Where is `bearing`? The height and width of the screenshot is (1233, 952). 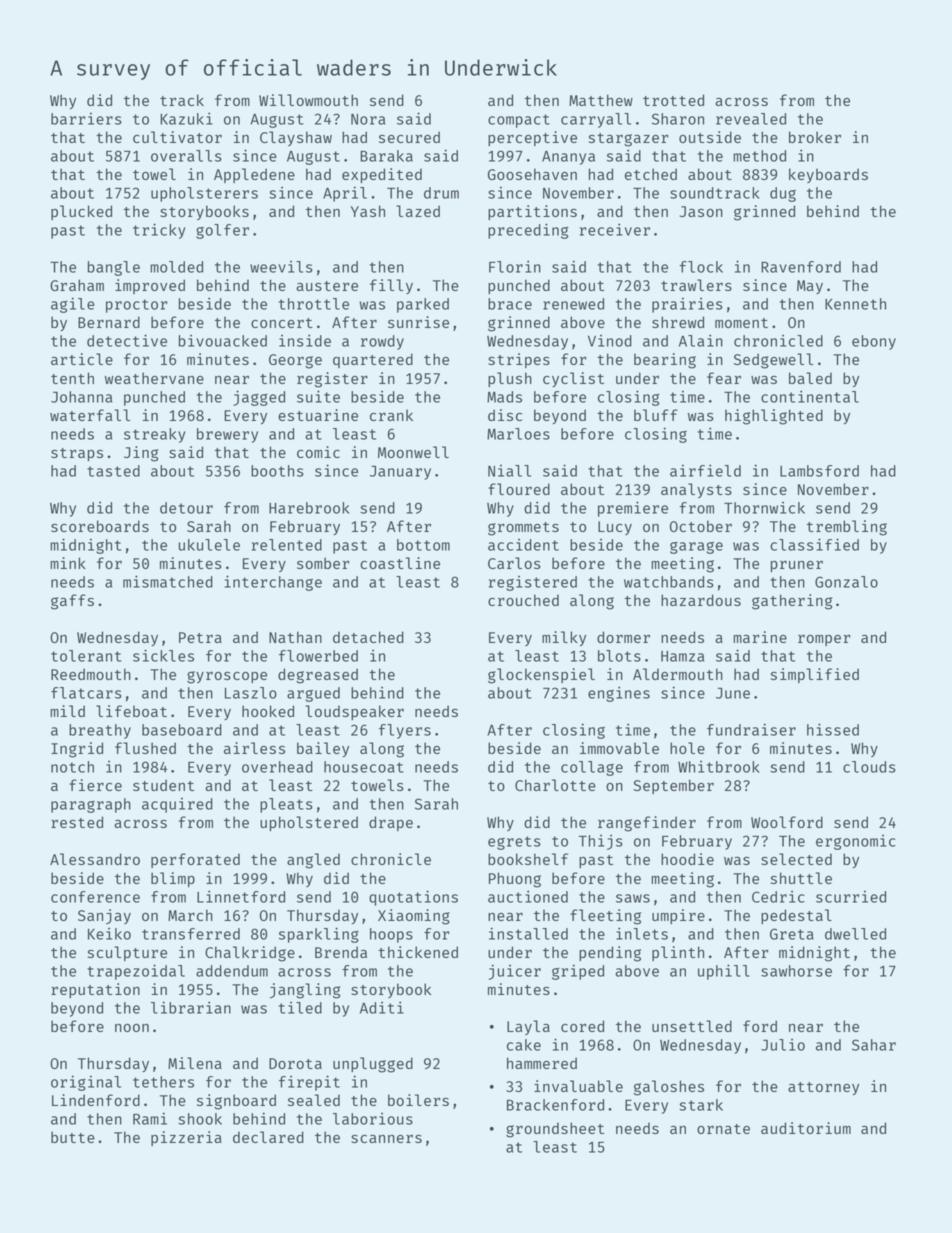 bearing is located at coordinates (665, 361).
